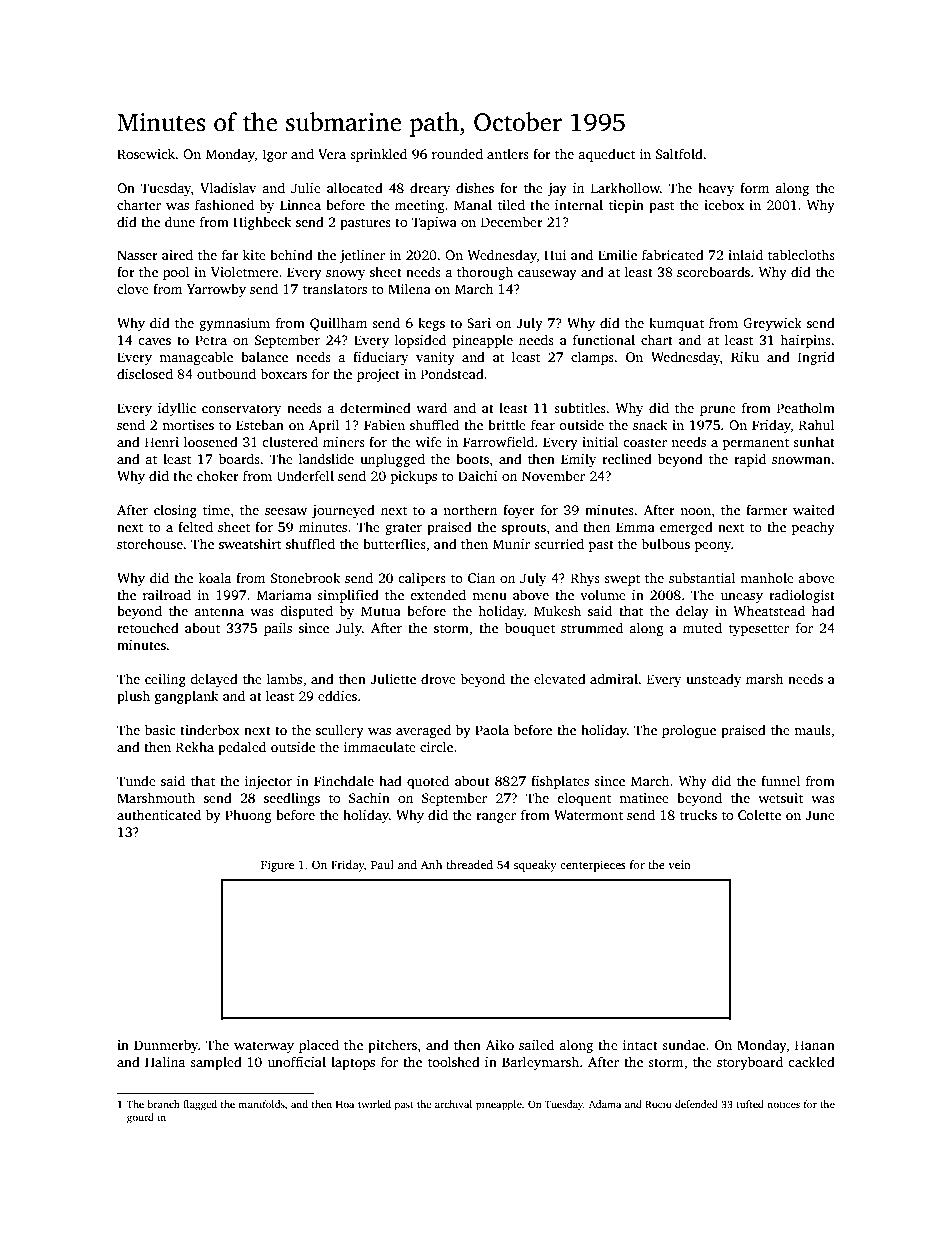 Image resolution: width=952 pixels, height=1233 pixels. I want to click on Manal, so click(473, 204).
